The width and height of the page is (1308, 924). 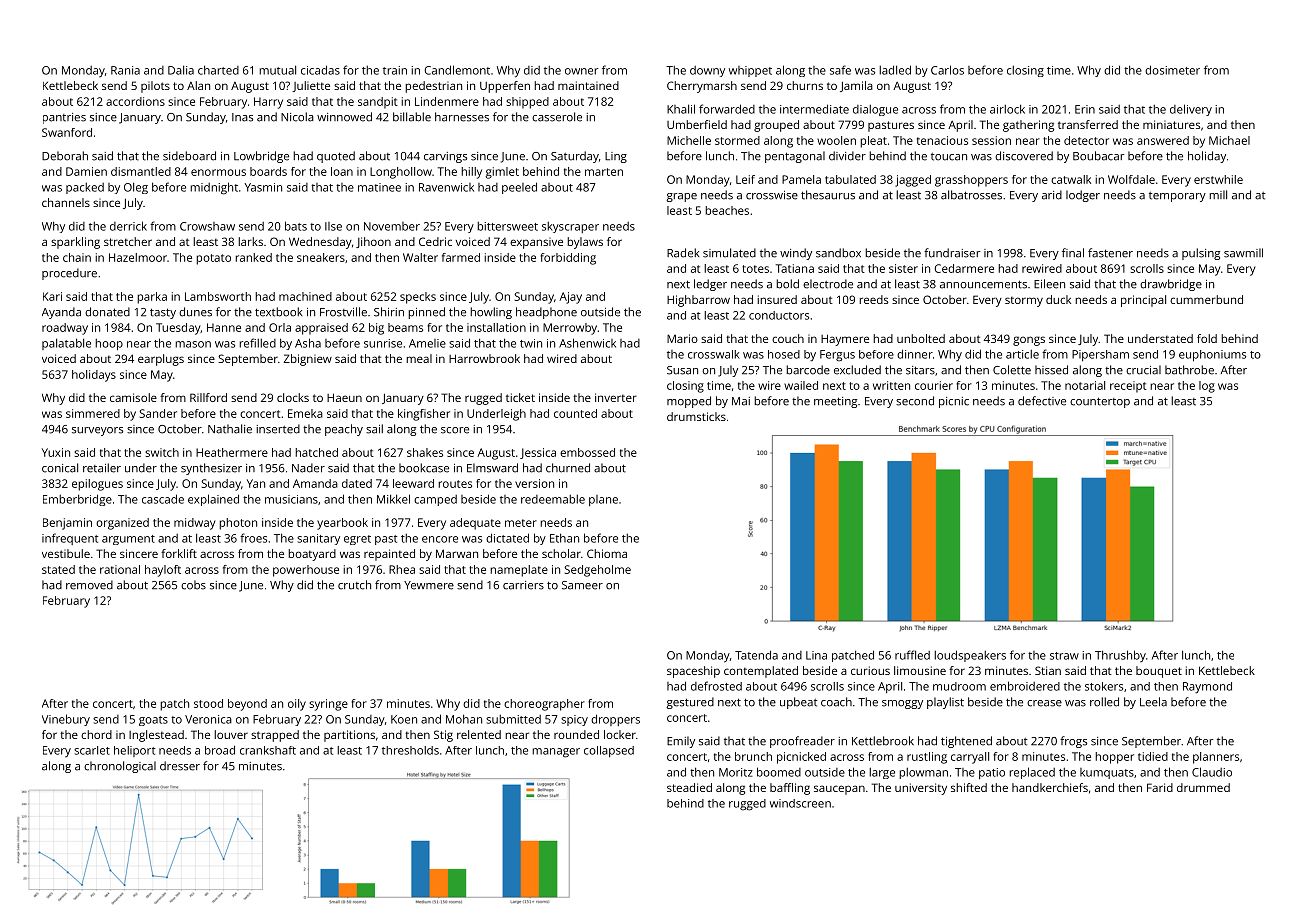 What do you see at coordinates (1029, 341) in the page?
I see `gongs` at bounding box center [1029, 341].
